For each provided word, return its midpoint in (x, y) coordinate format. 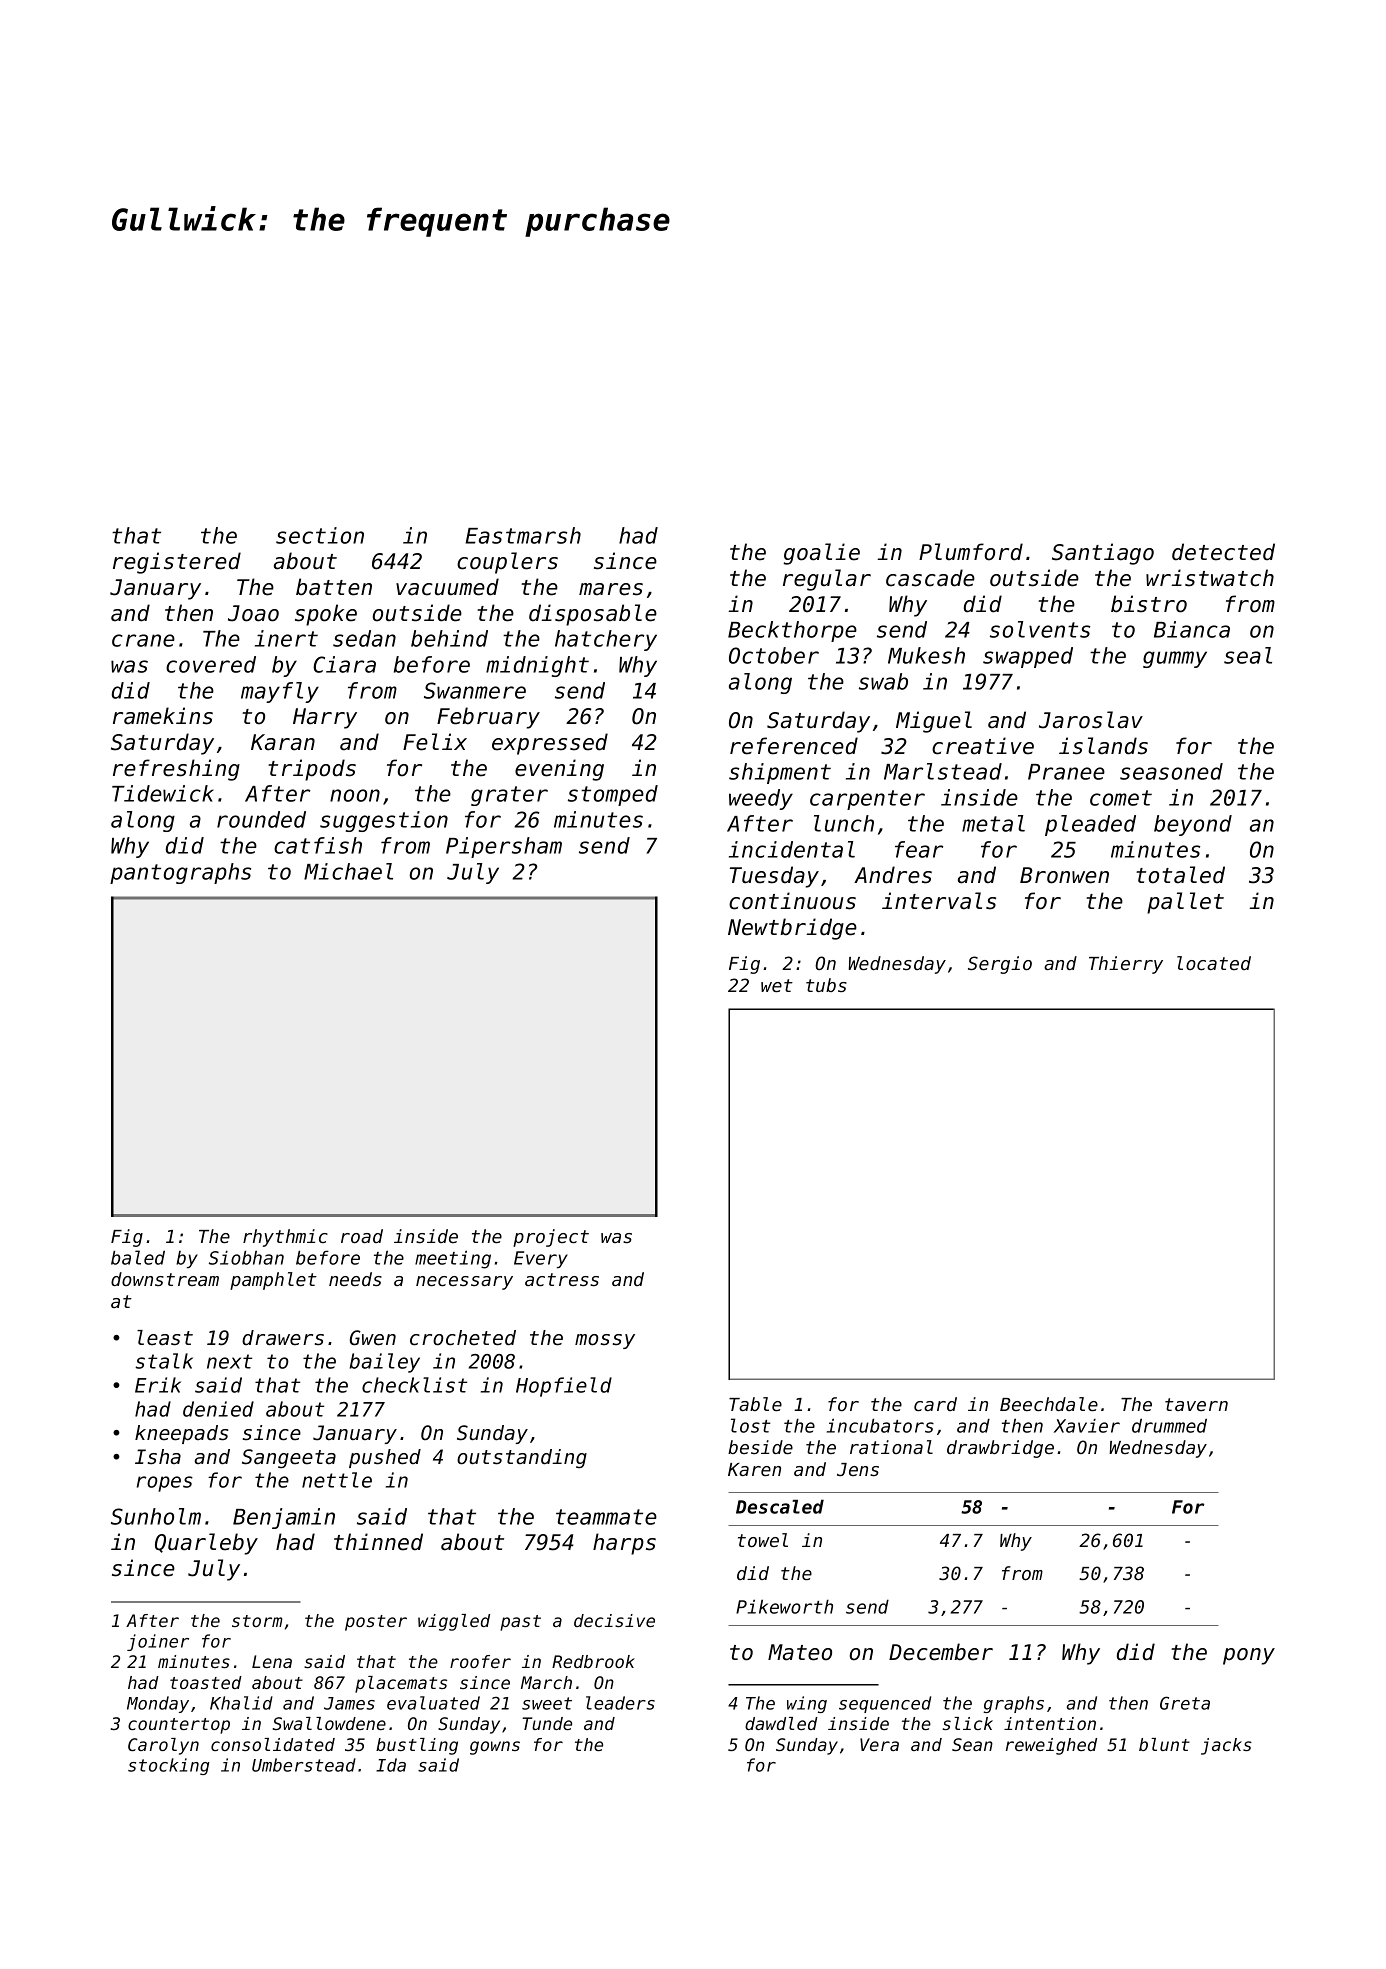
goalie (821, 554)
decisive (614, 1620)
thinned (378, 1542)
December (941, 1652)
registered (177, 563)
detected (1223, 552)
